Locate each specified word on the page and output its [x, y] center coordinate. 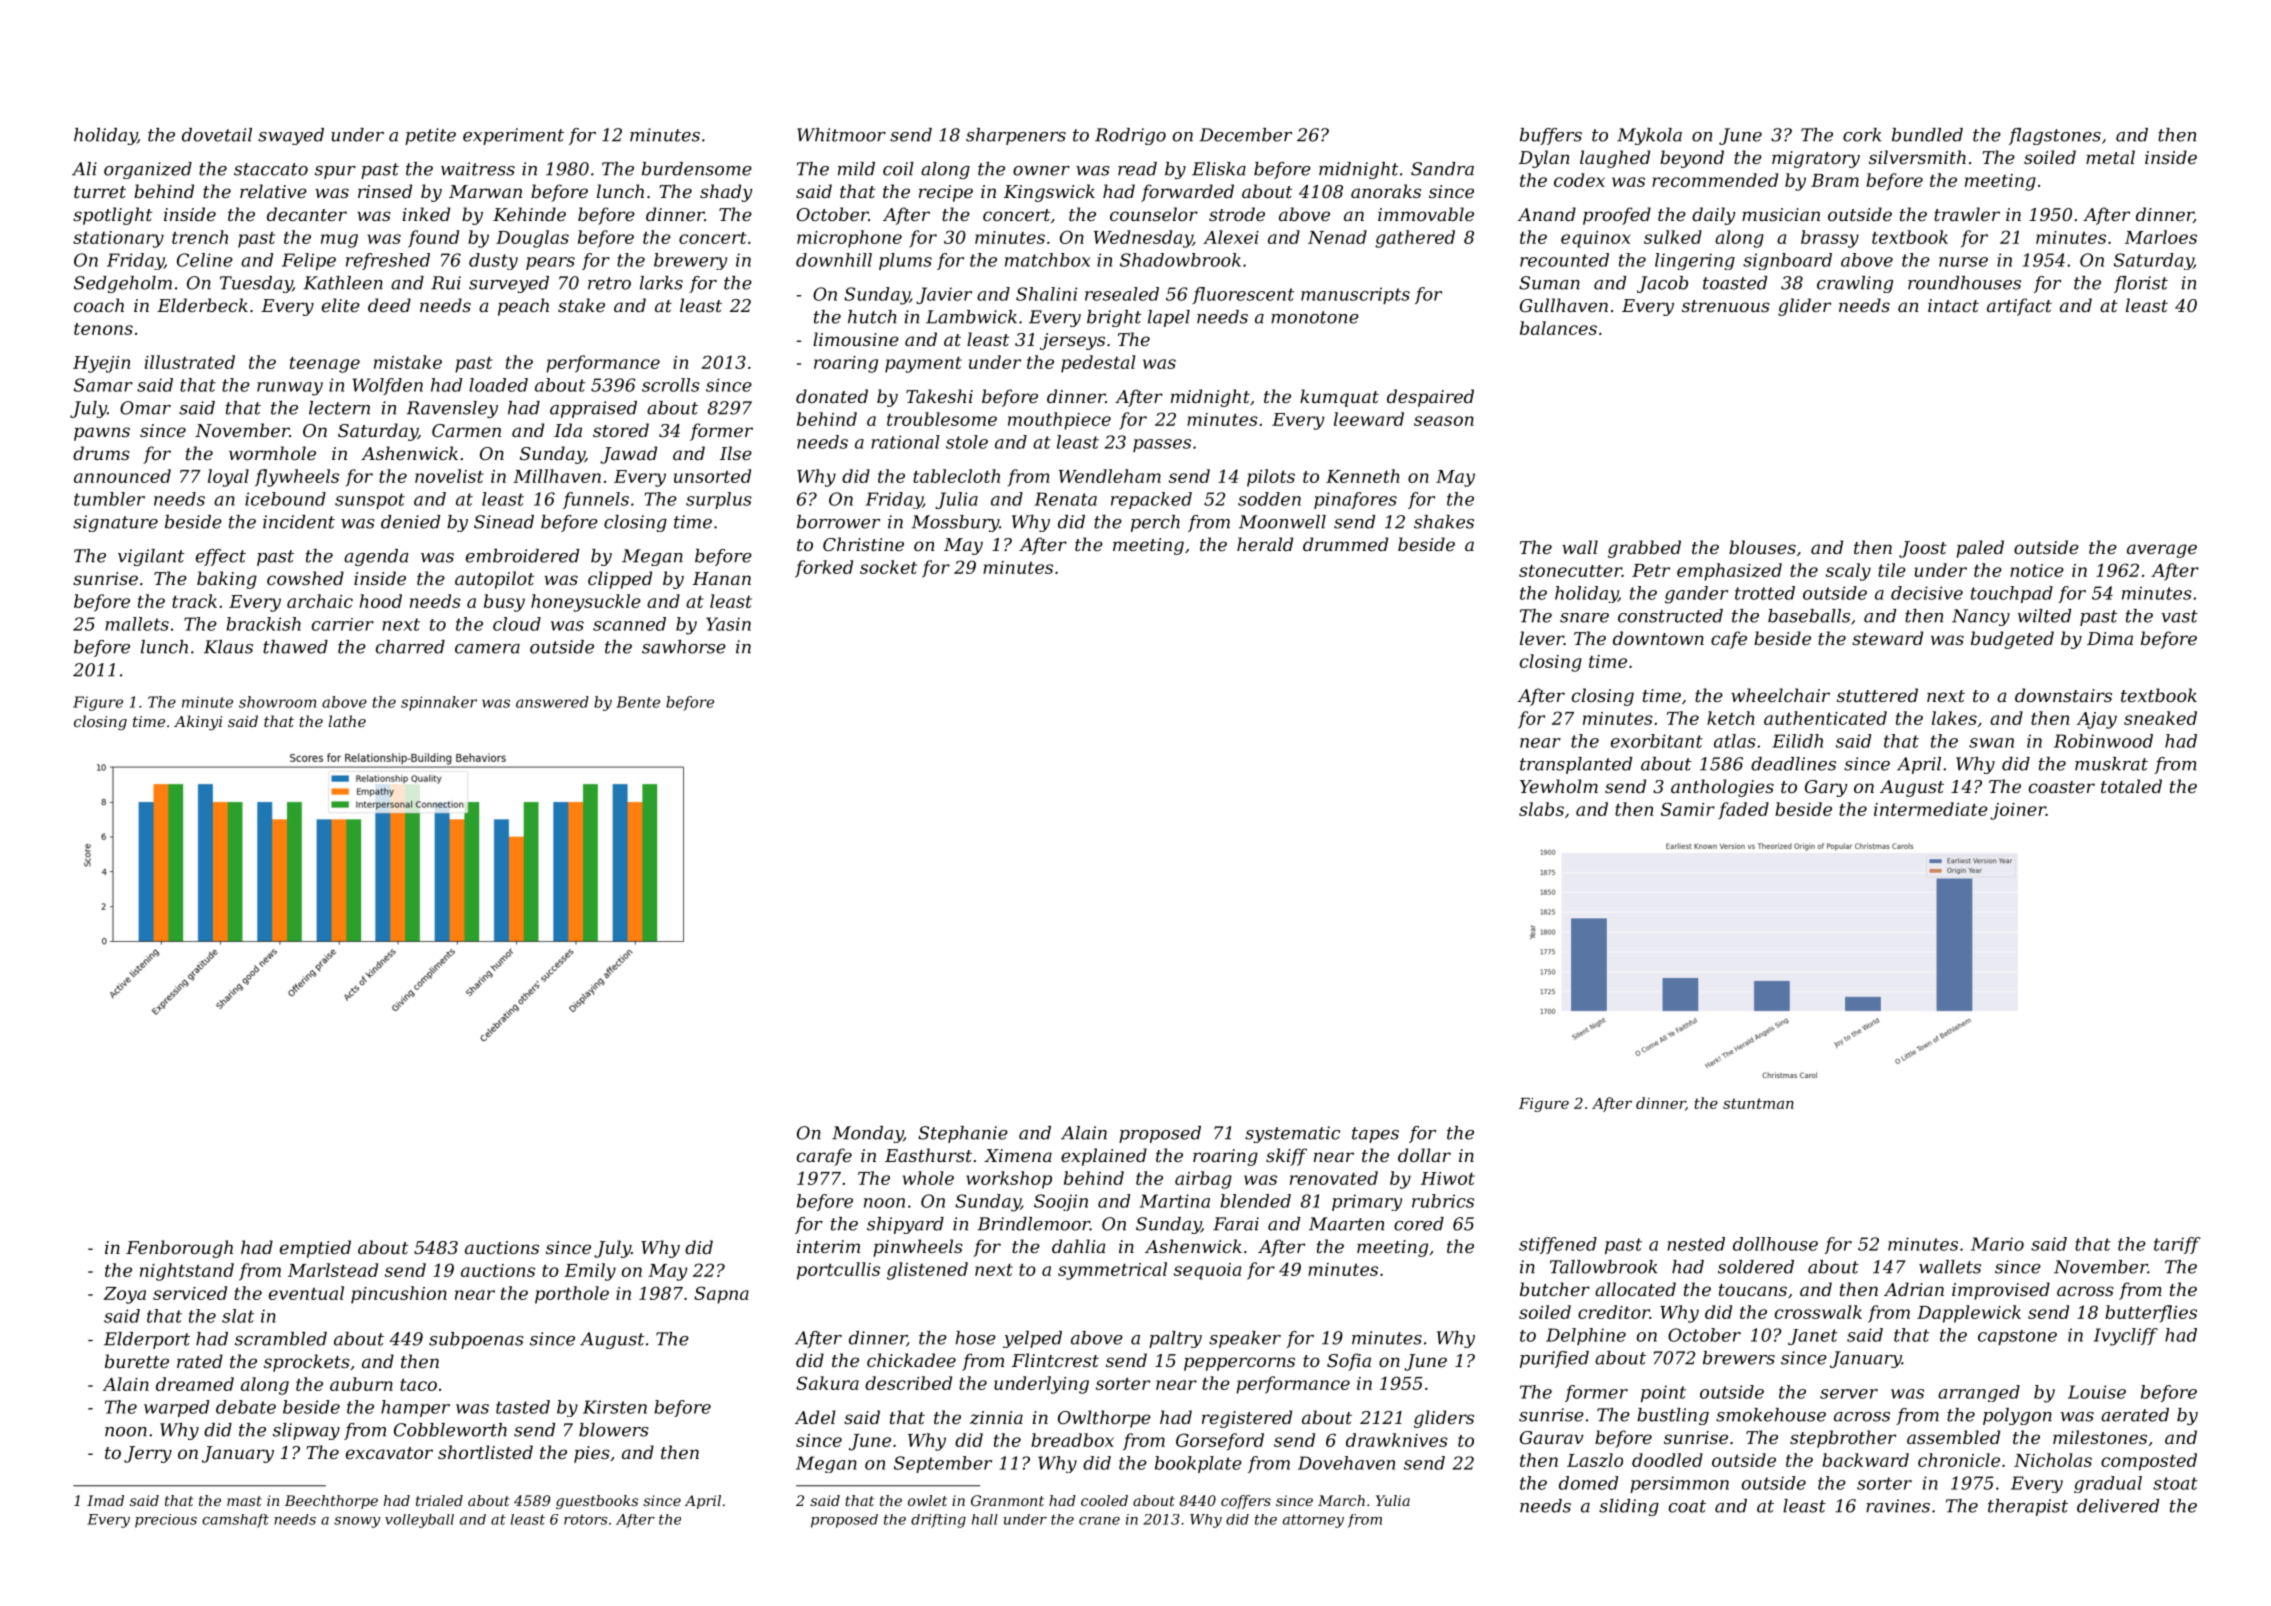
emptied [315, 1249]
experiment [513, 136]
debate [246, 1407]
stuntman [1758, 1103]
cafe [1729, 640]
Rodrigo [1130, 136]
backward [1865, 1460]
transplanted [1576, 765]
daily [1714, 216]
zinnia [996, 1418]
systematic [1292, 1134]
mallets [137, 624]
